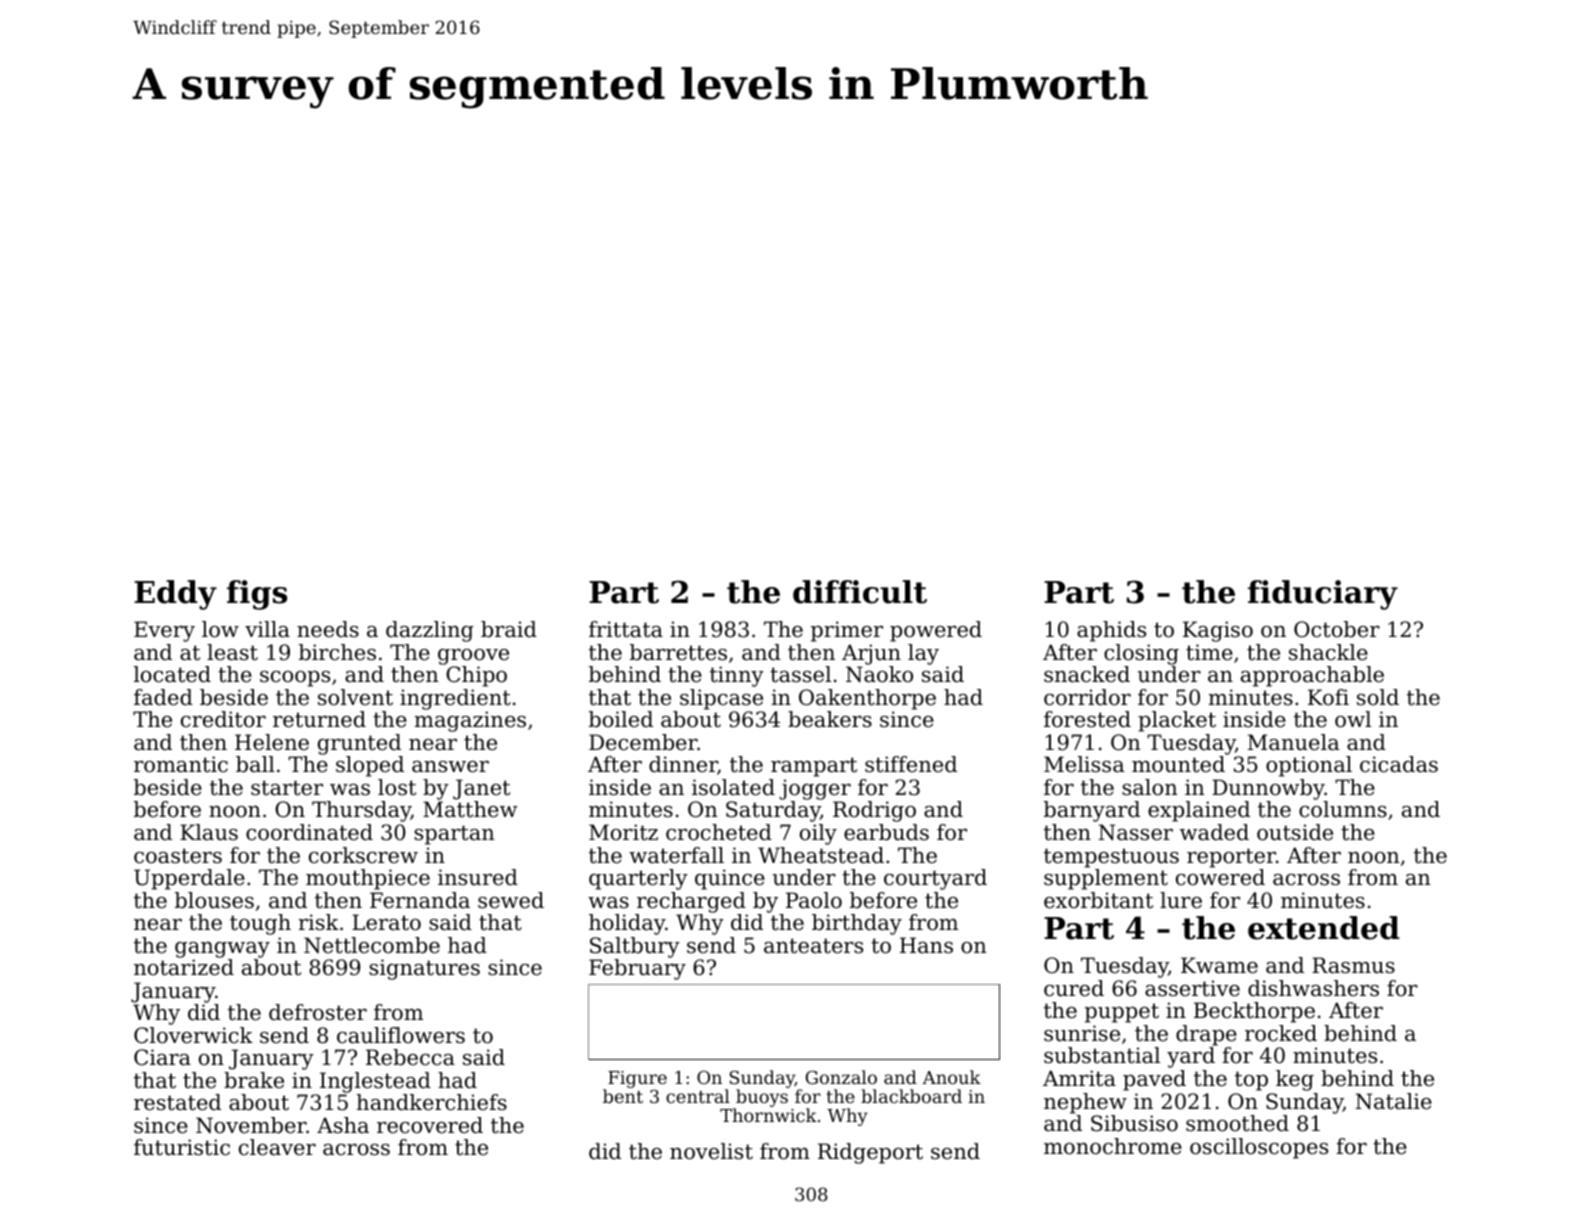  I want to click on figs, so click(257, 595).
